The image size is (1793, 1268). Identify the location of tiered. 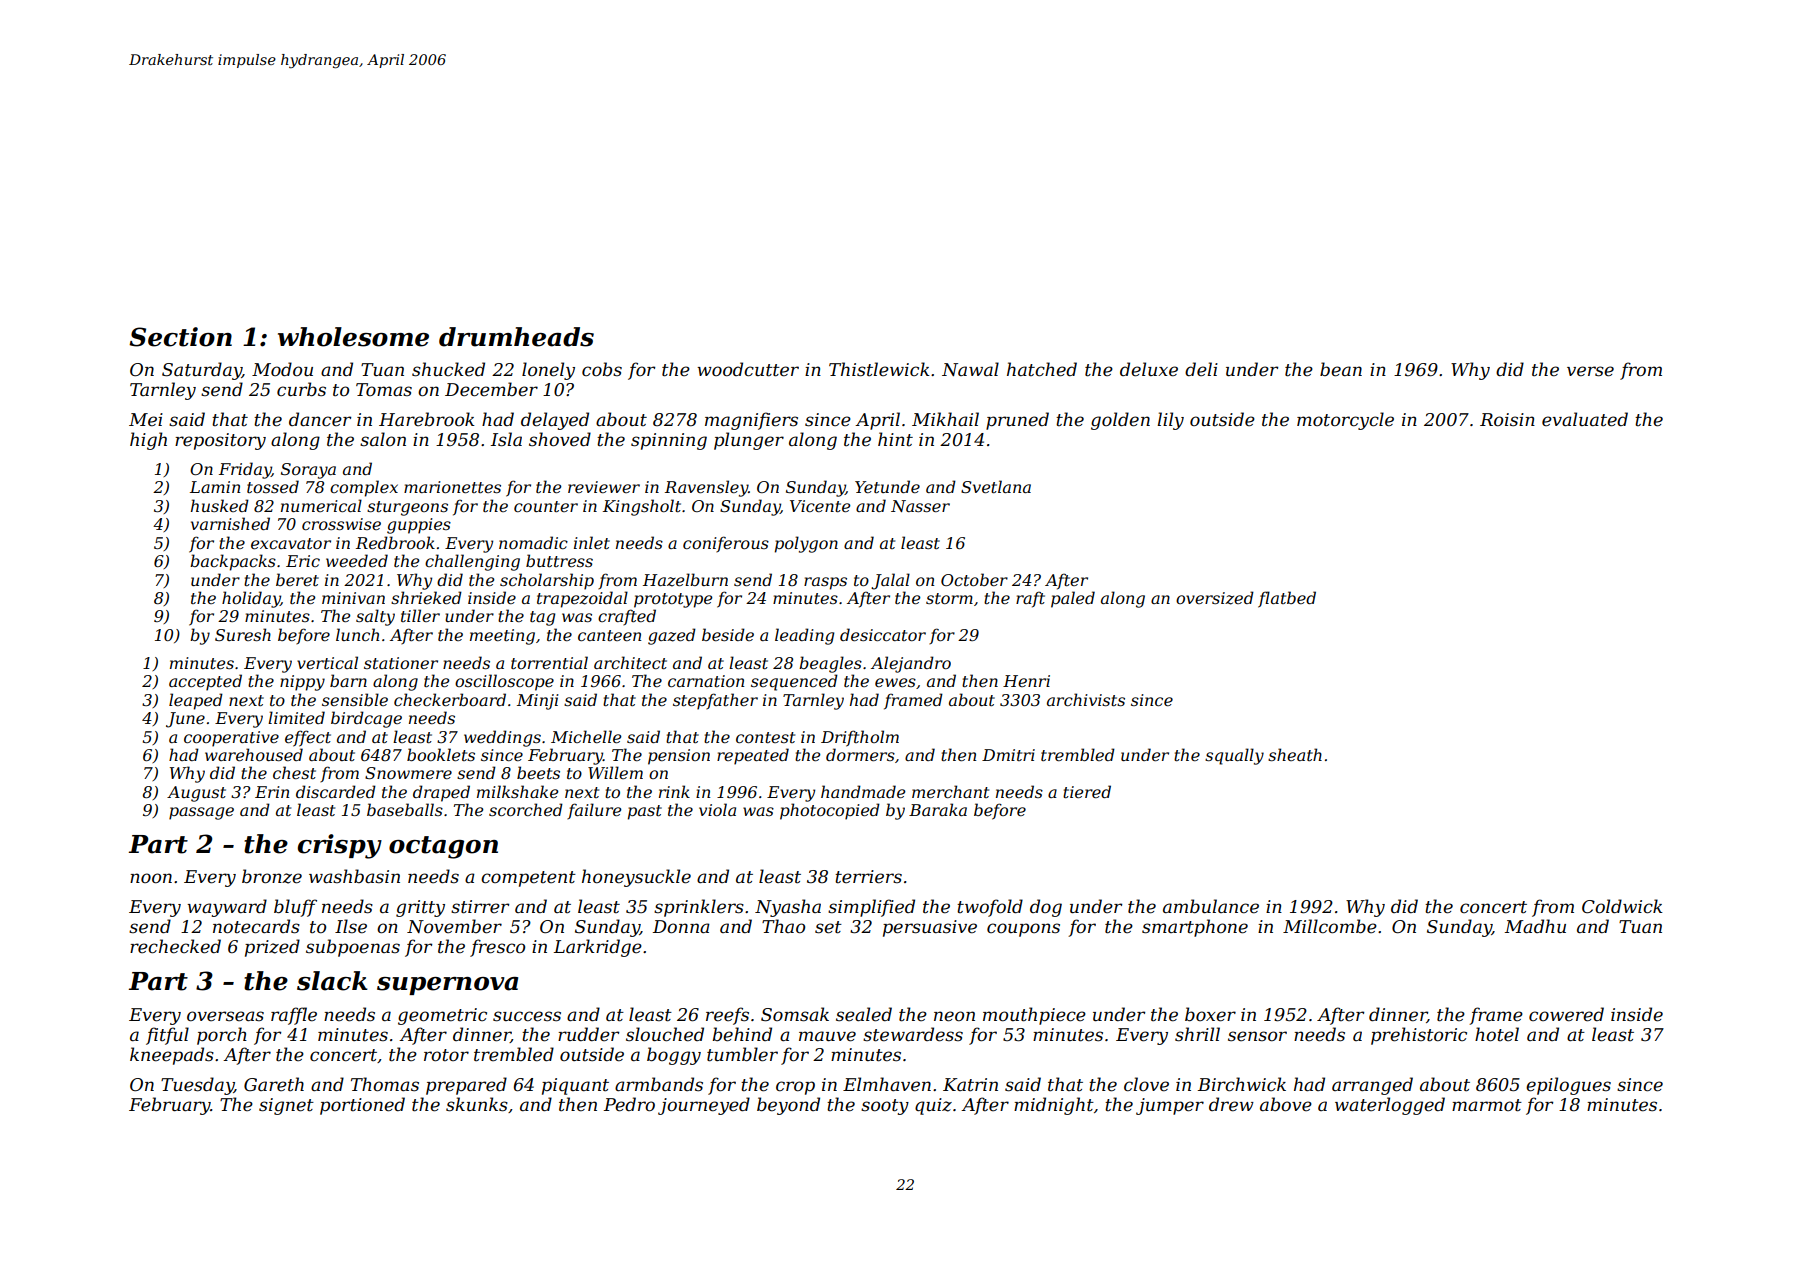
(1087, 791).
